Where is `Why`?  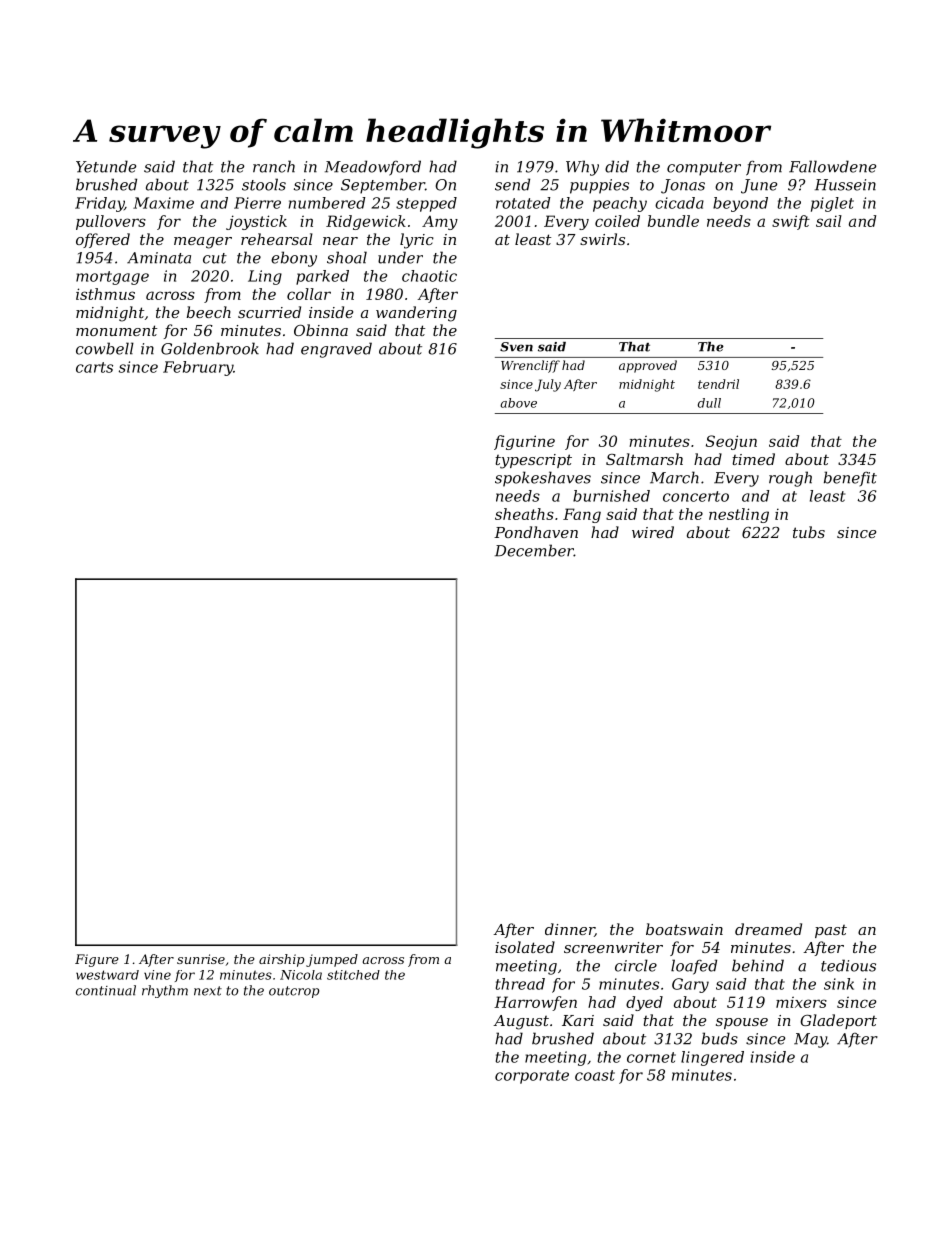
Why is located at coordinates (582, 168).
